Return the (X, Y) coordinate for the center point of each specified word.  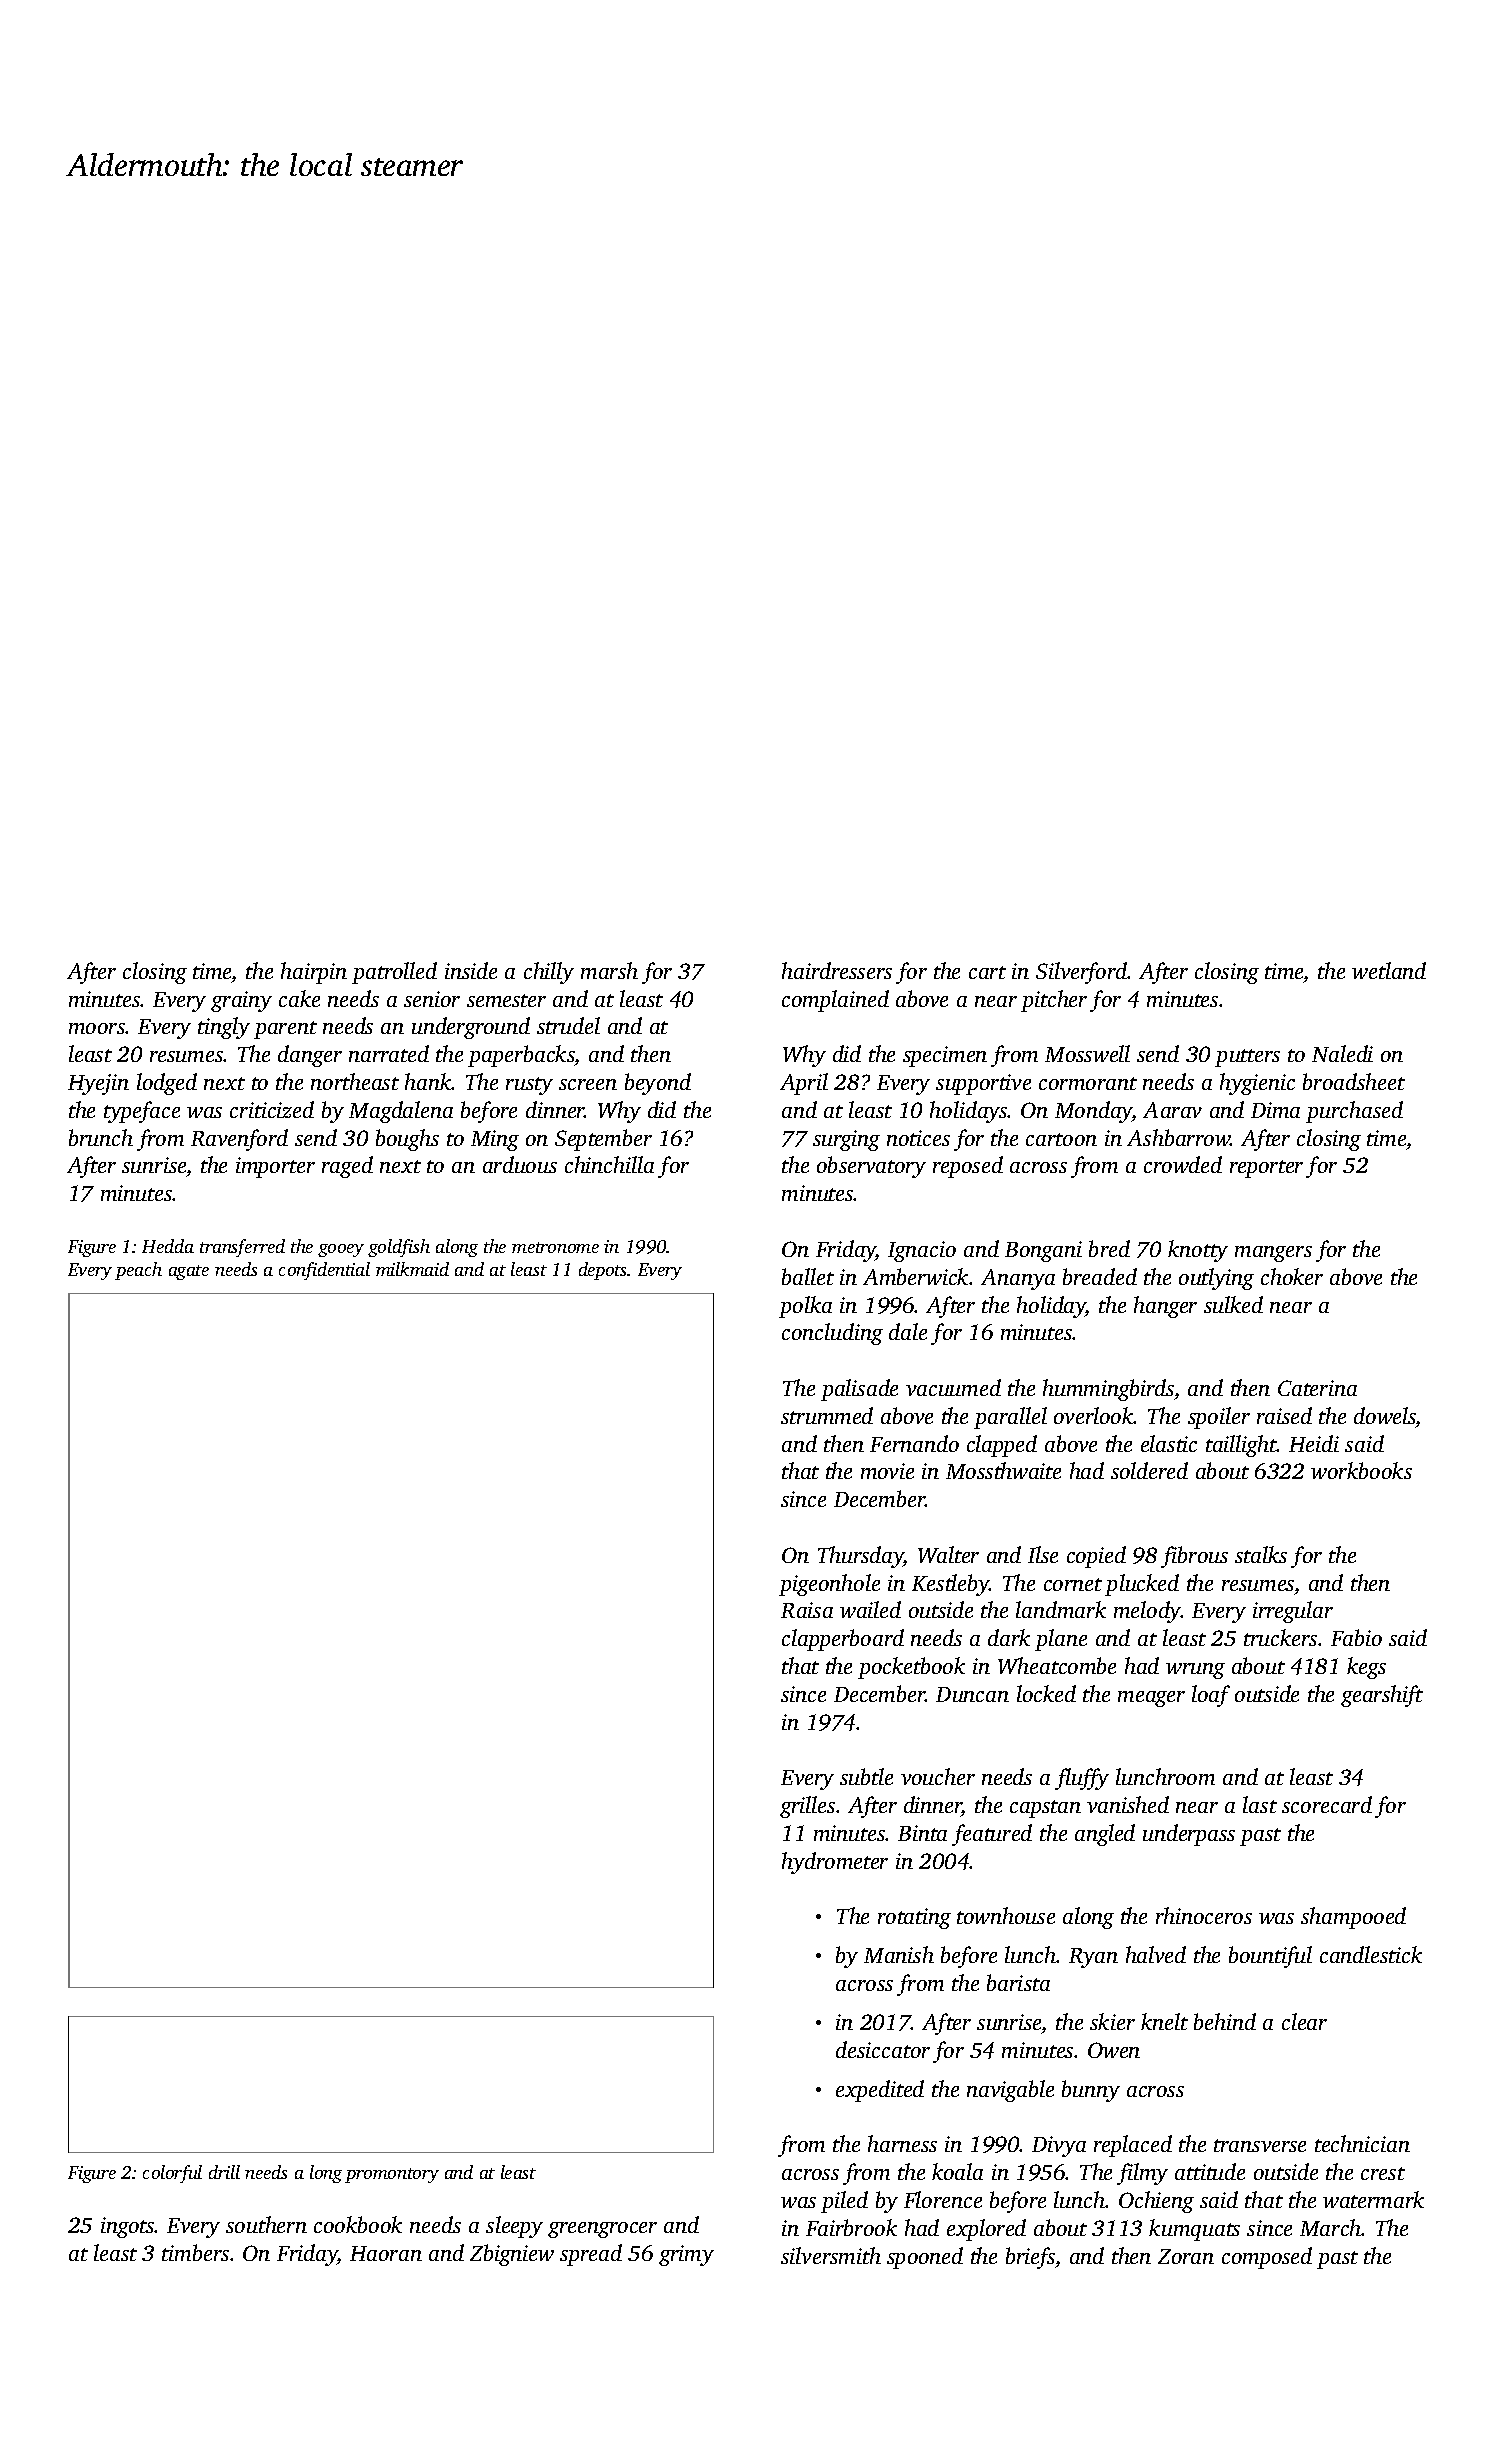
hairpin (314, 973)
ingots (128, 2227)
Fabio (1356, 1637)
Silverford (1082, 973)
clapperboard (843, 1640)
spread (591, 2255)
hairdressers (837, 970)
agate (189, 1272)
